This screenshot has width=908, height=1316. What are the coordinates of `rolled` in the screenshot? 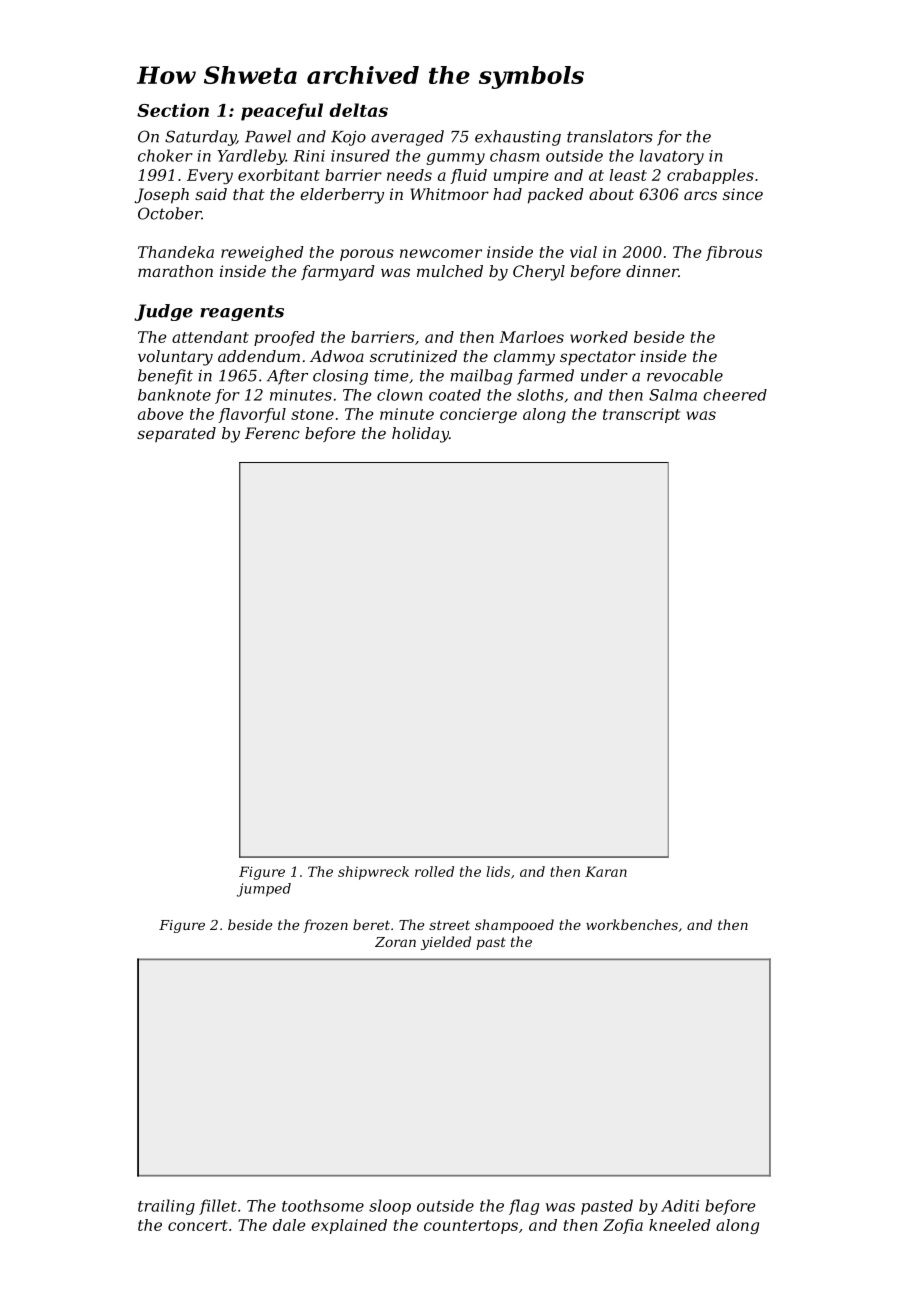 It's located at (434, 871).
